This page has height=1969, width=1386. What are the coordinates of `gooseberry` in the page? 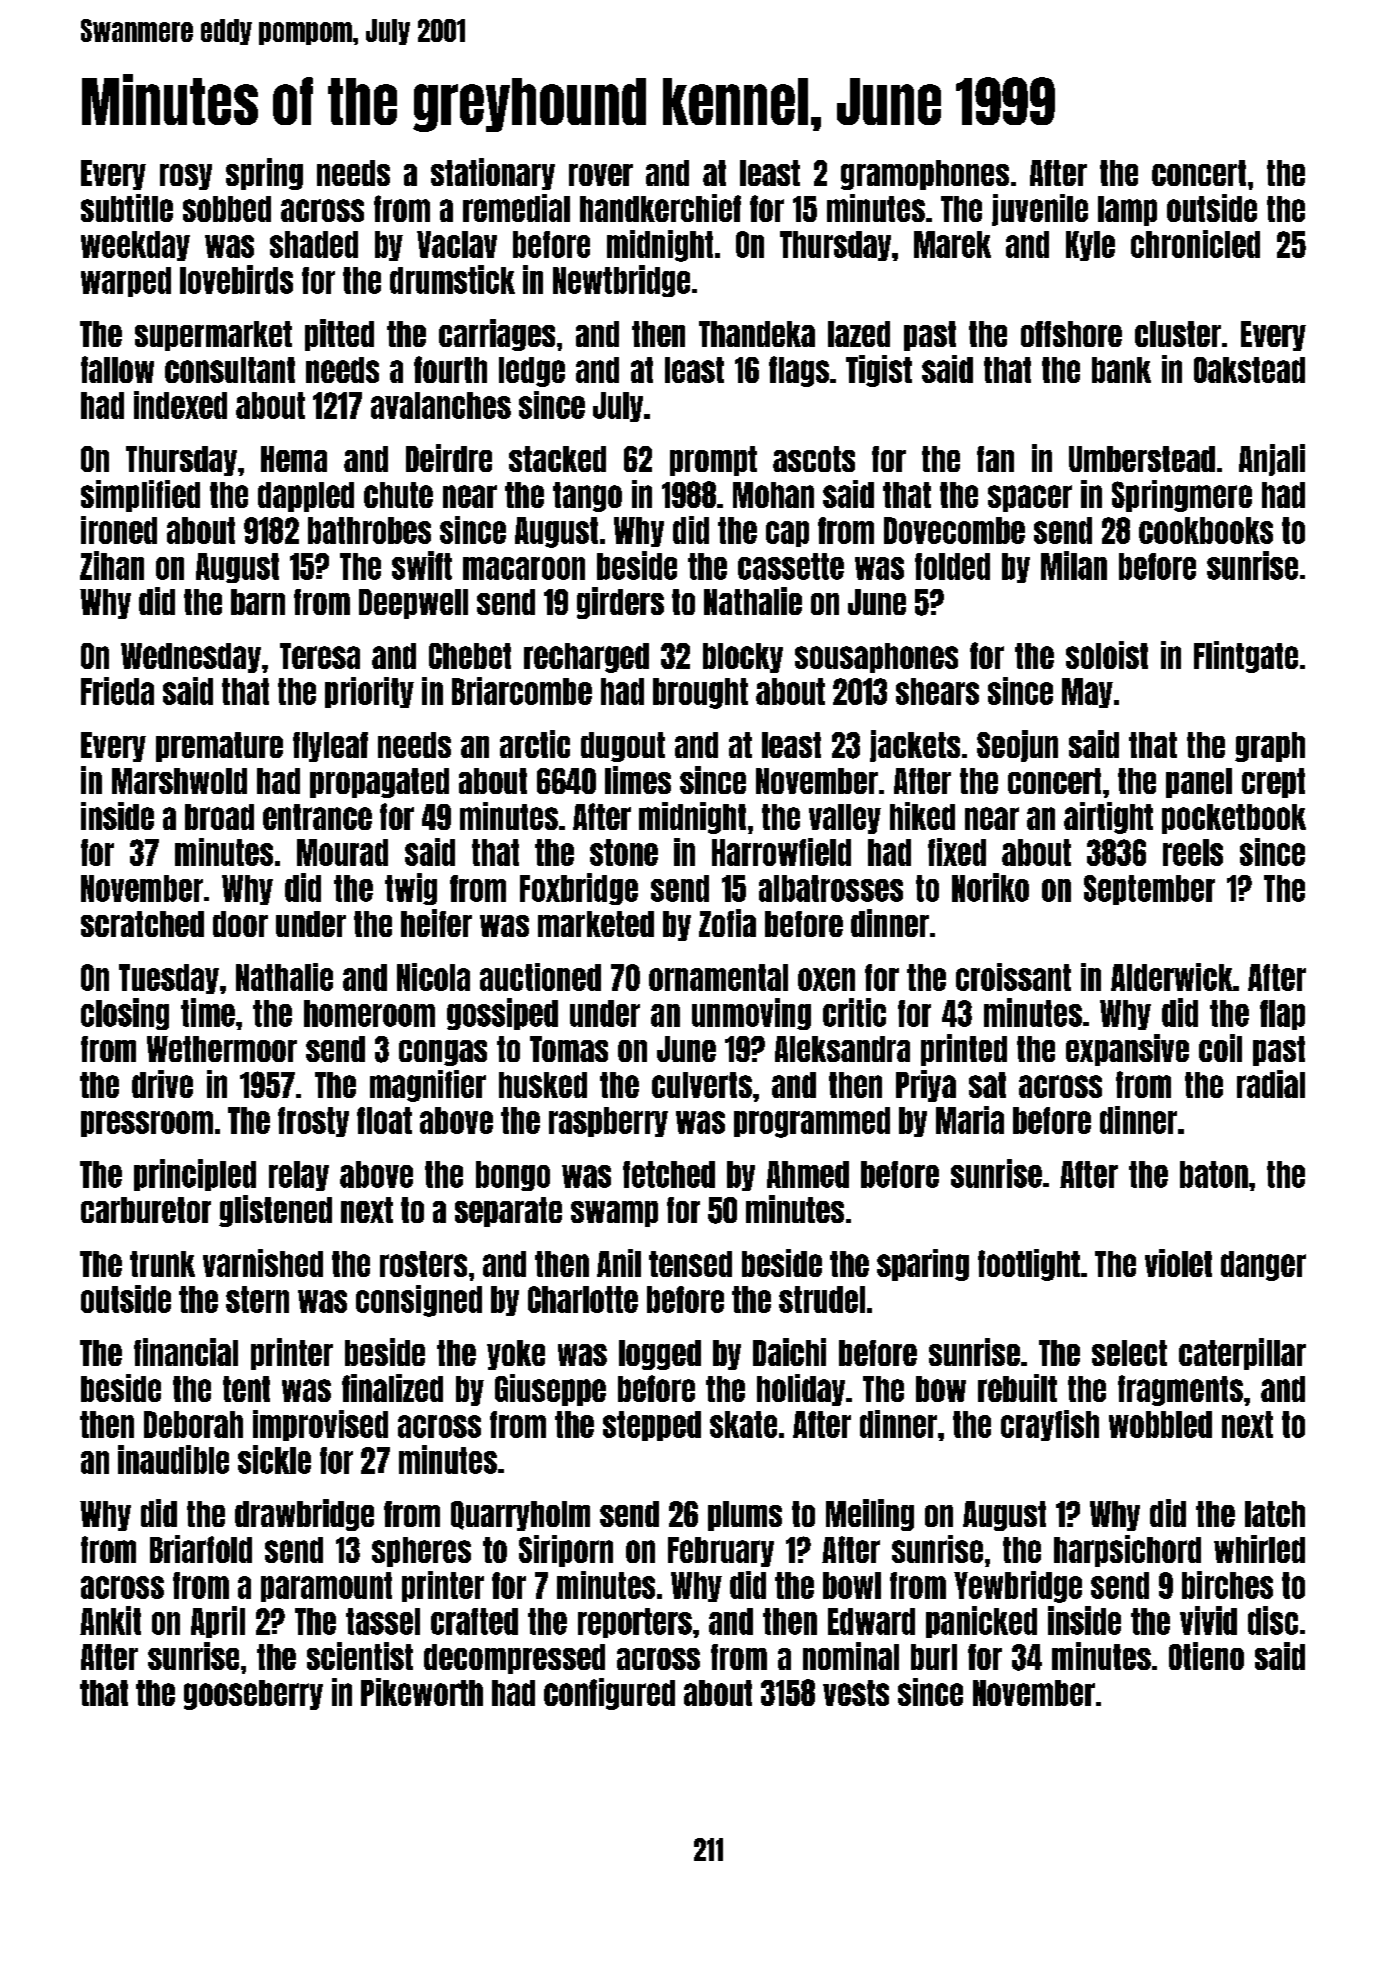 It's located at (253, 1695).
